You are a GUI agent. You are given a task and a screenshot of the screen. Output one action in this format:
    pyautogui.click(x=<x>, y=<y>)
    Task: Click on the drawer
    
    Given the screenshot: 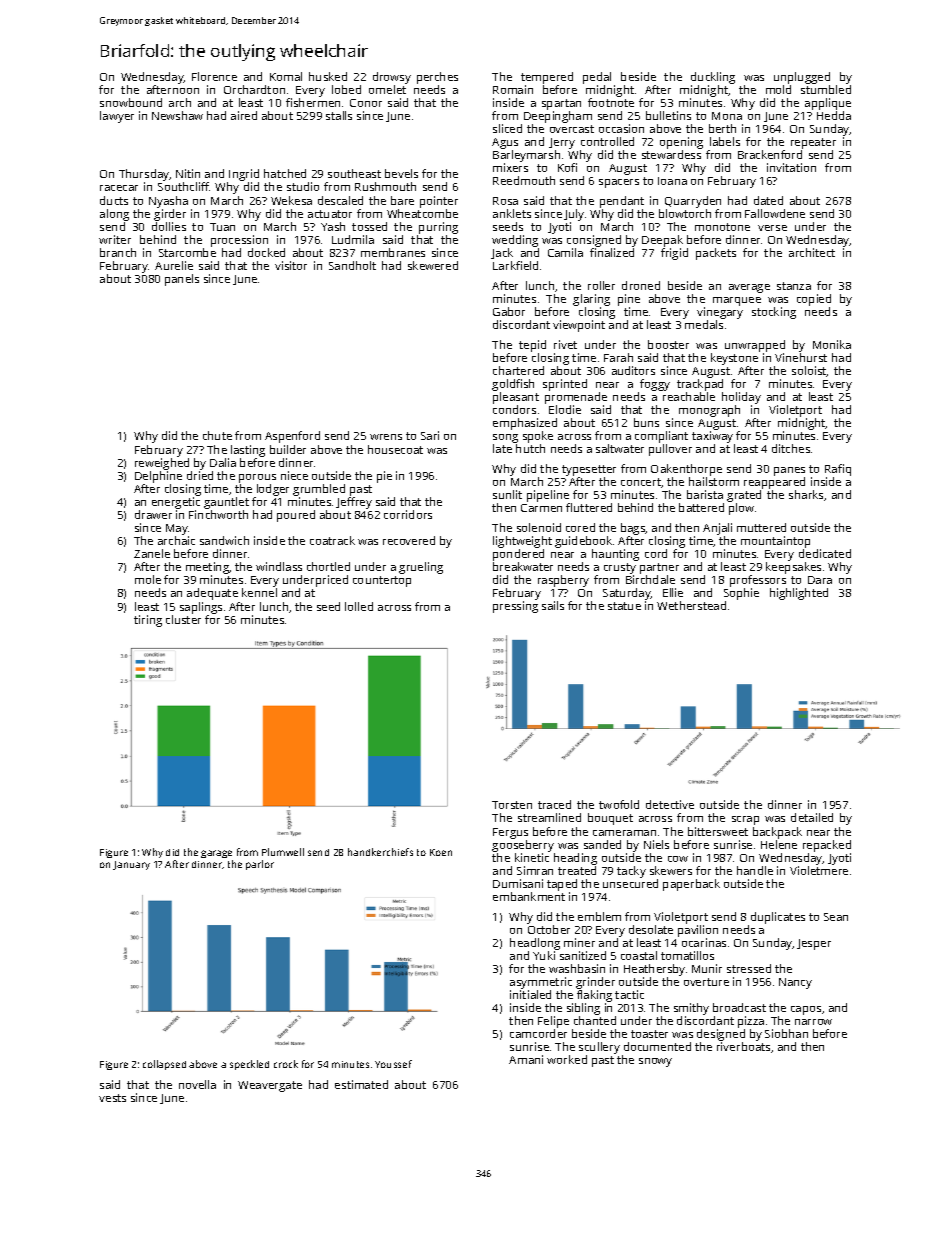 What is the action you would take?
    pyautogui.click(x=153, y=514)
